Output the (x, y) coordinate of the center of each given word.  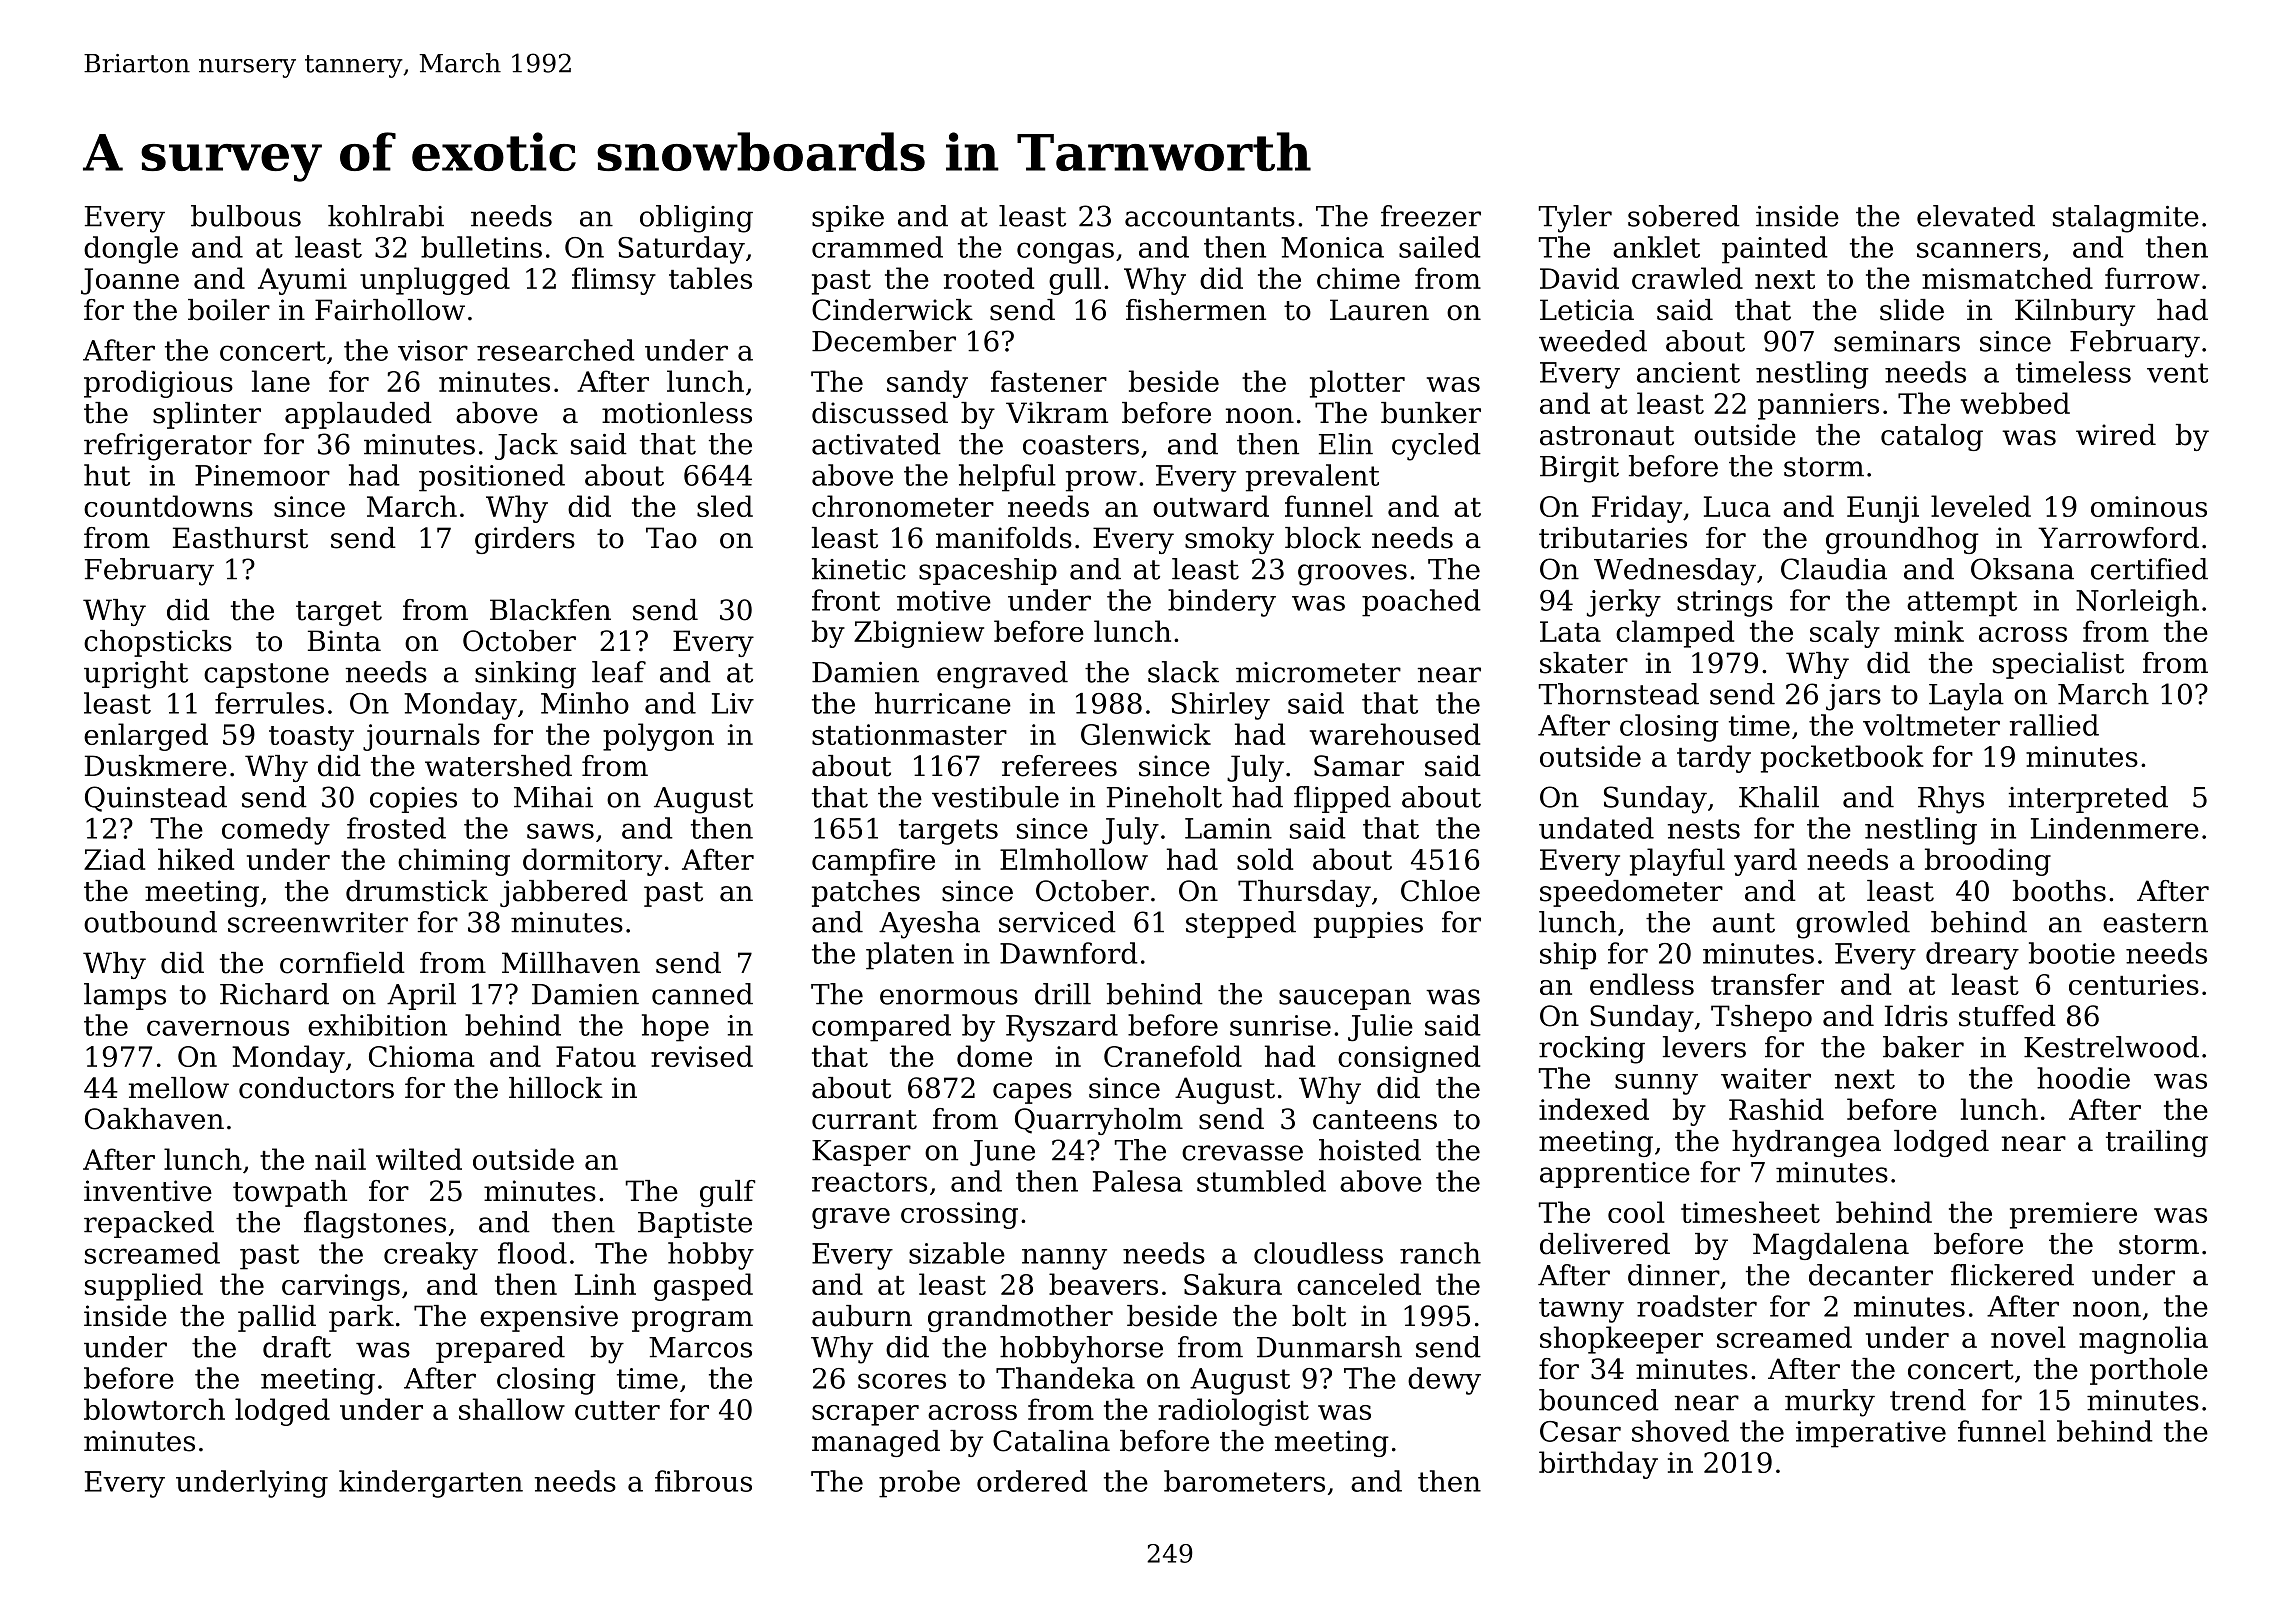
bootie (2072, 953)
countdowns (168, 506)
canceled (1359, 1284)
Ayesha (929, 925)
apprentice (1615, 1175)
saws (560, 831)
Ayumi (302, 281)
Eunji (1883, 509)
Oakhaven (154, 1119)
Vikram (1057, 413)
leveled (1981, 506)
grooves (1352, 575)
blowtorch (154, 1409)
